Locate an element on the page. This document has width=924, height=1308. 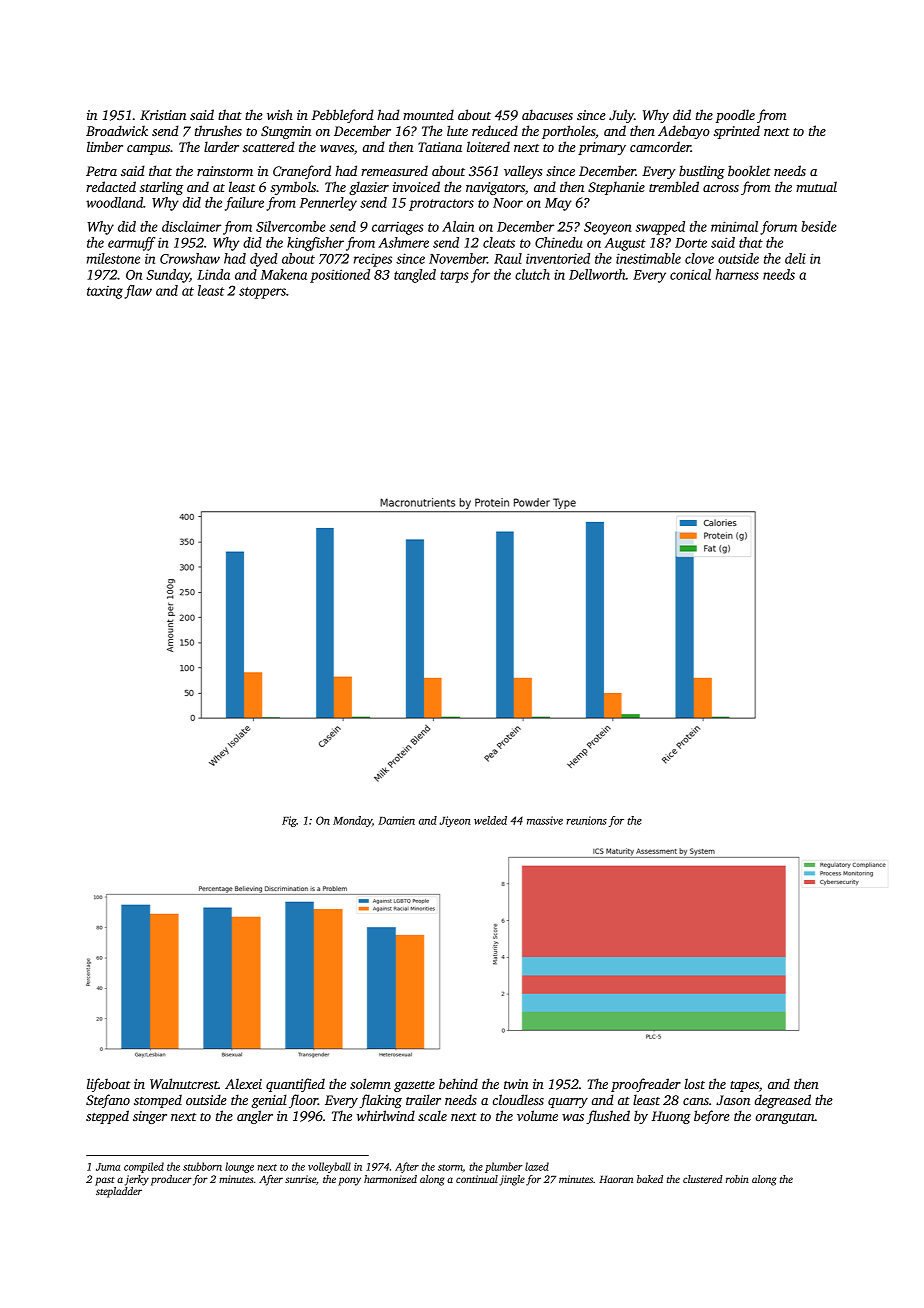
harness is located at coordinates (737, 274).
